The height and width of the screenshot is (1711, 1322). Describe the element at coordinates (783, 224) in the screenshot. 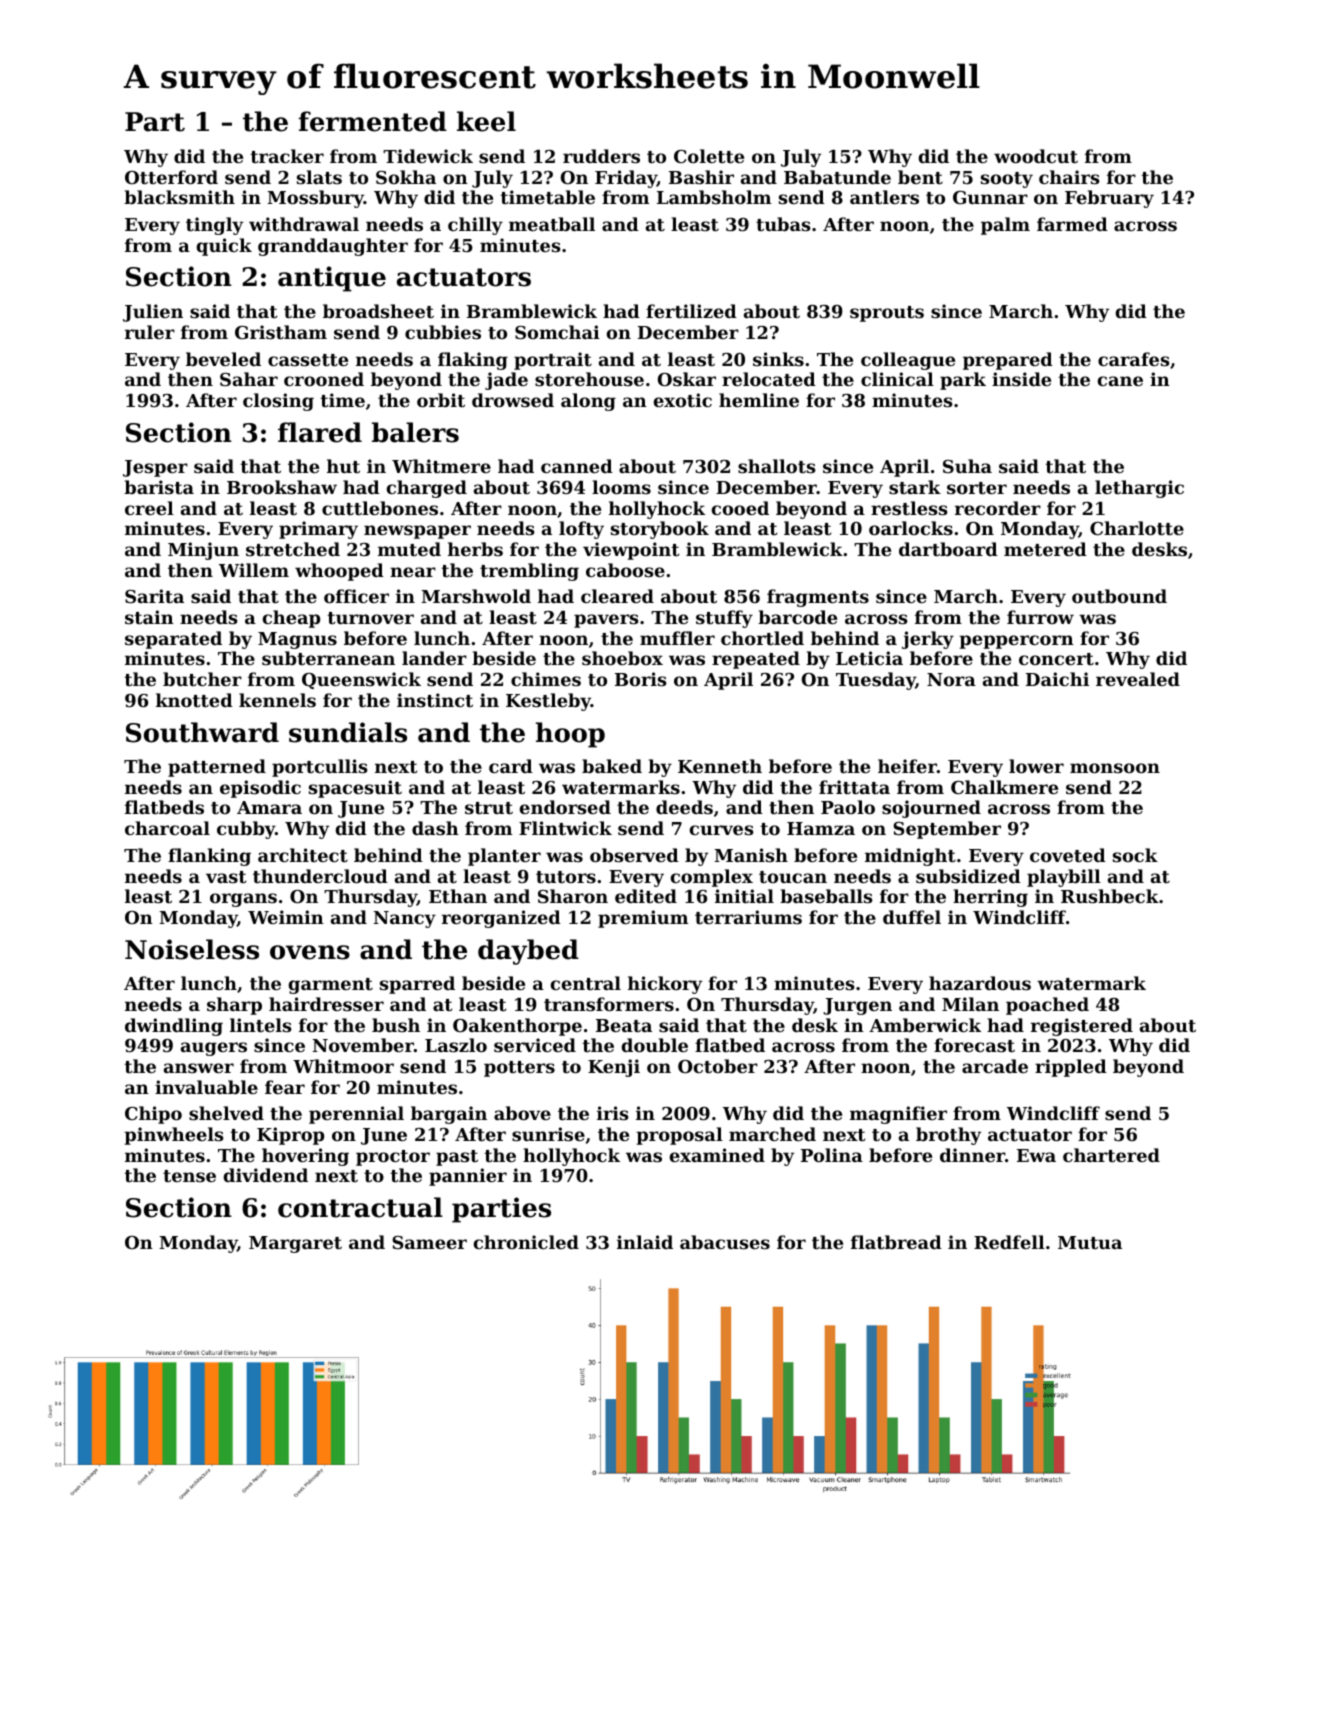

I see `tubas` at that location.
